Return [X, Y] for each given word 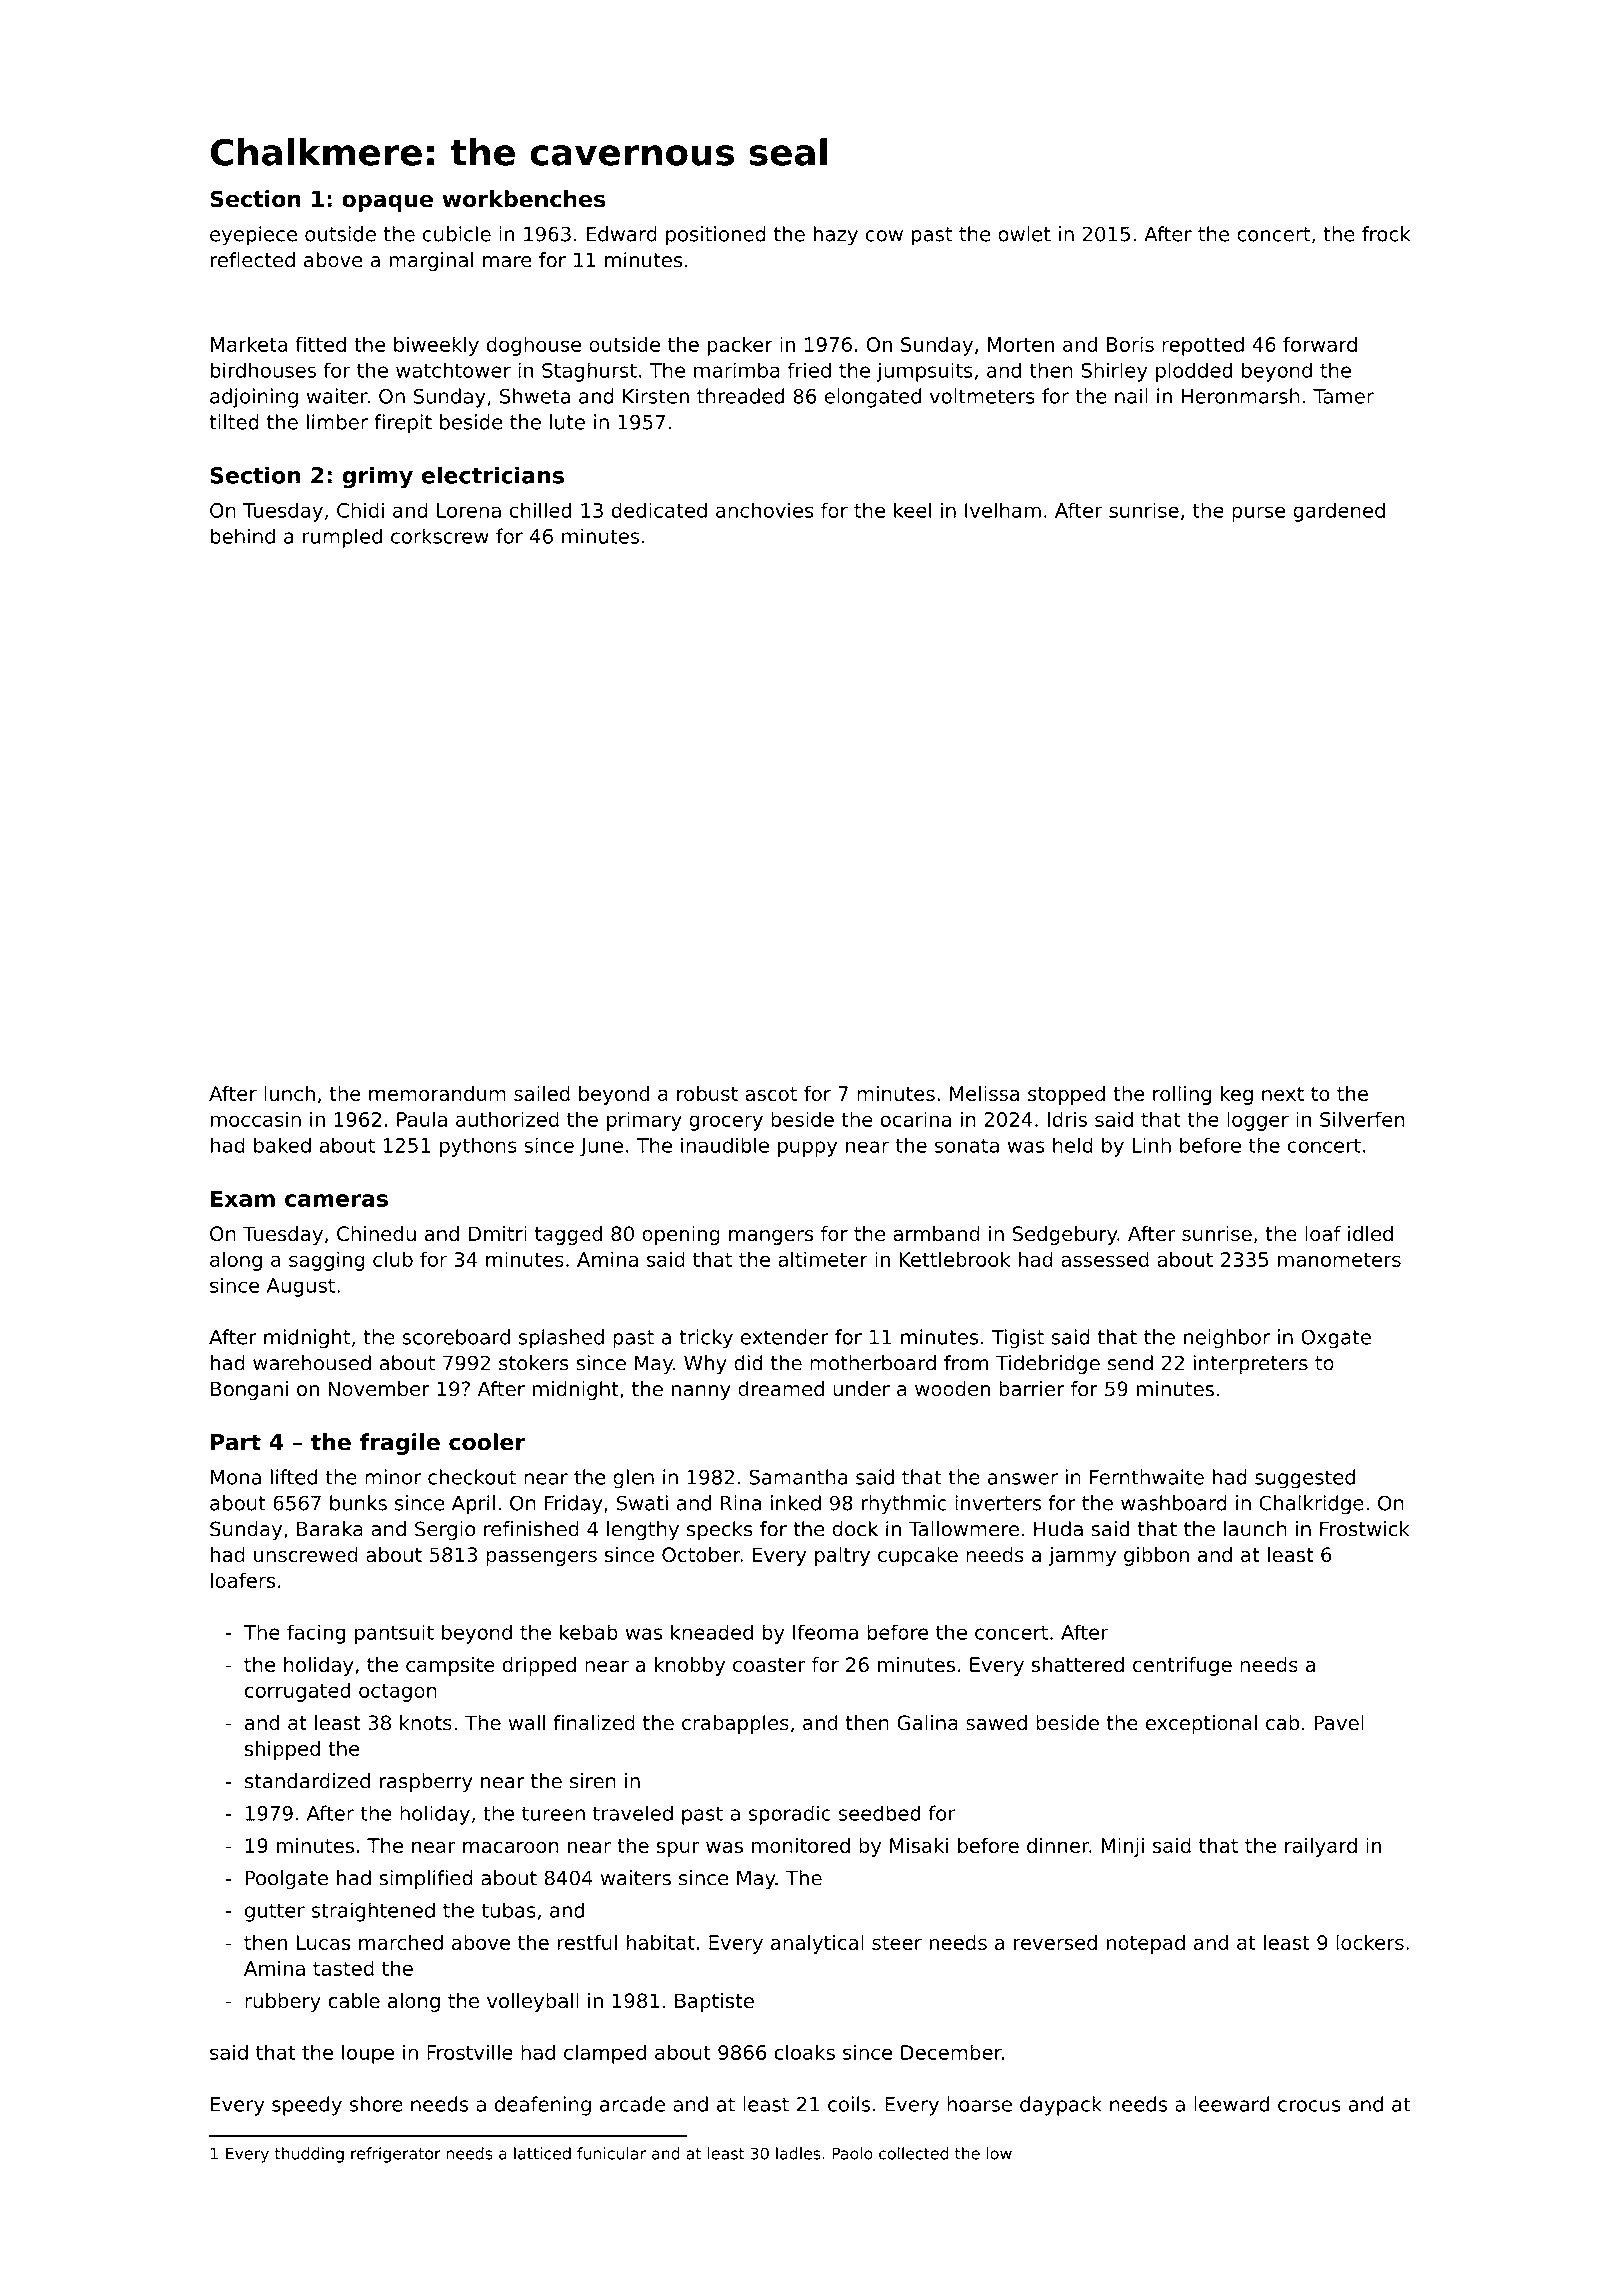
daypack [1061, 2106]
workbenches [523, 199]
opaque [387, 203]
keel [912, 510]
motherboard [873, 1363]
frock [1386, 234]
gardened [1339, 512]
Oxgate [1336, 1339]
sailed [542, 1093]
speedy [307, 2106]
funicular [611, 2153]
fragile [400, 1444]
